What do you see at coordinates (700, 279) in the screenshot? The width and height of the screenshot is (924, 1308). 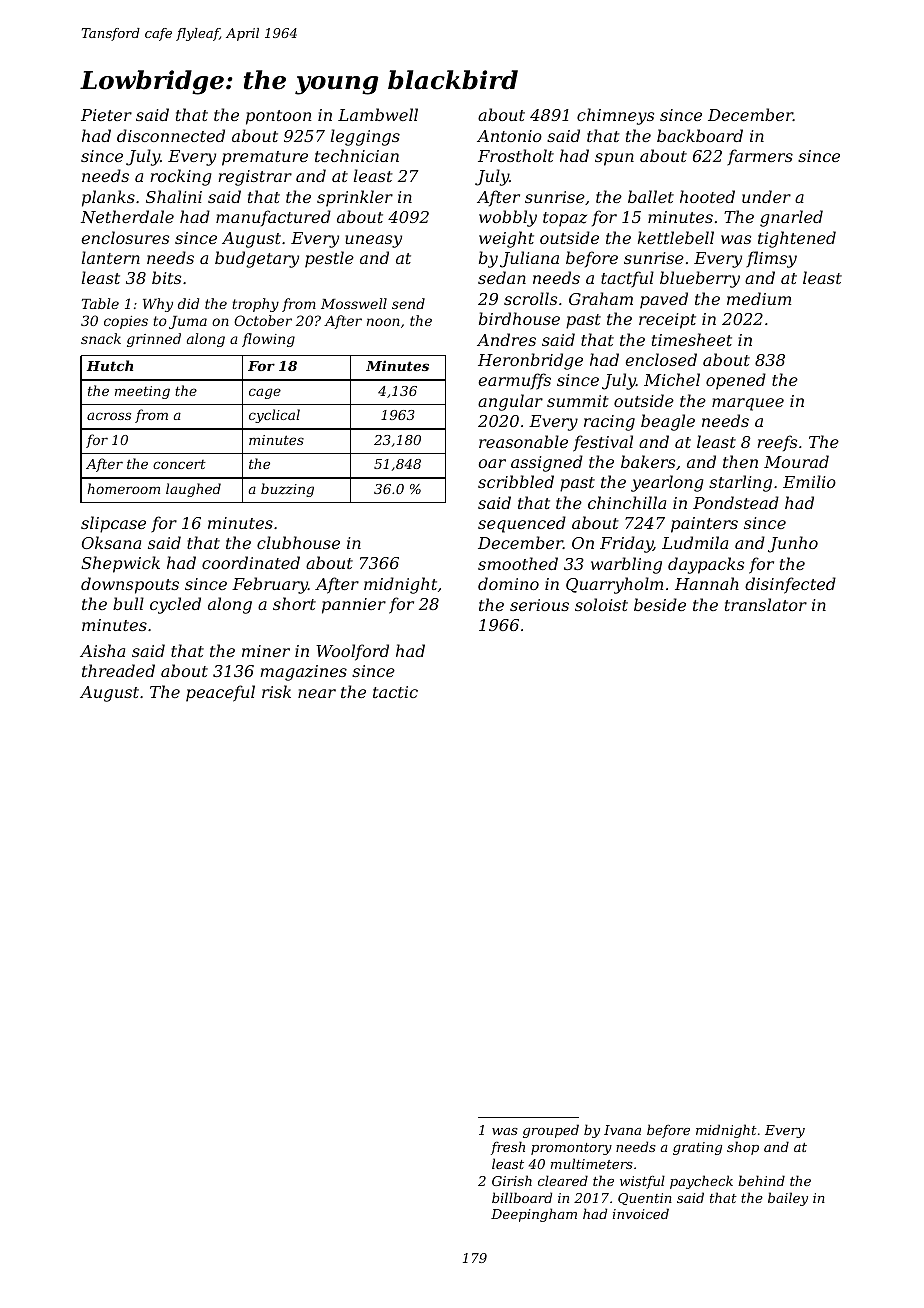 I see `blueberry` at bounding box center [700, 279].
